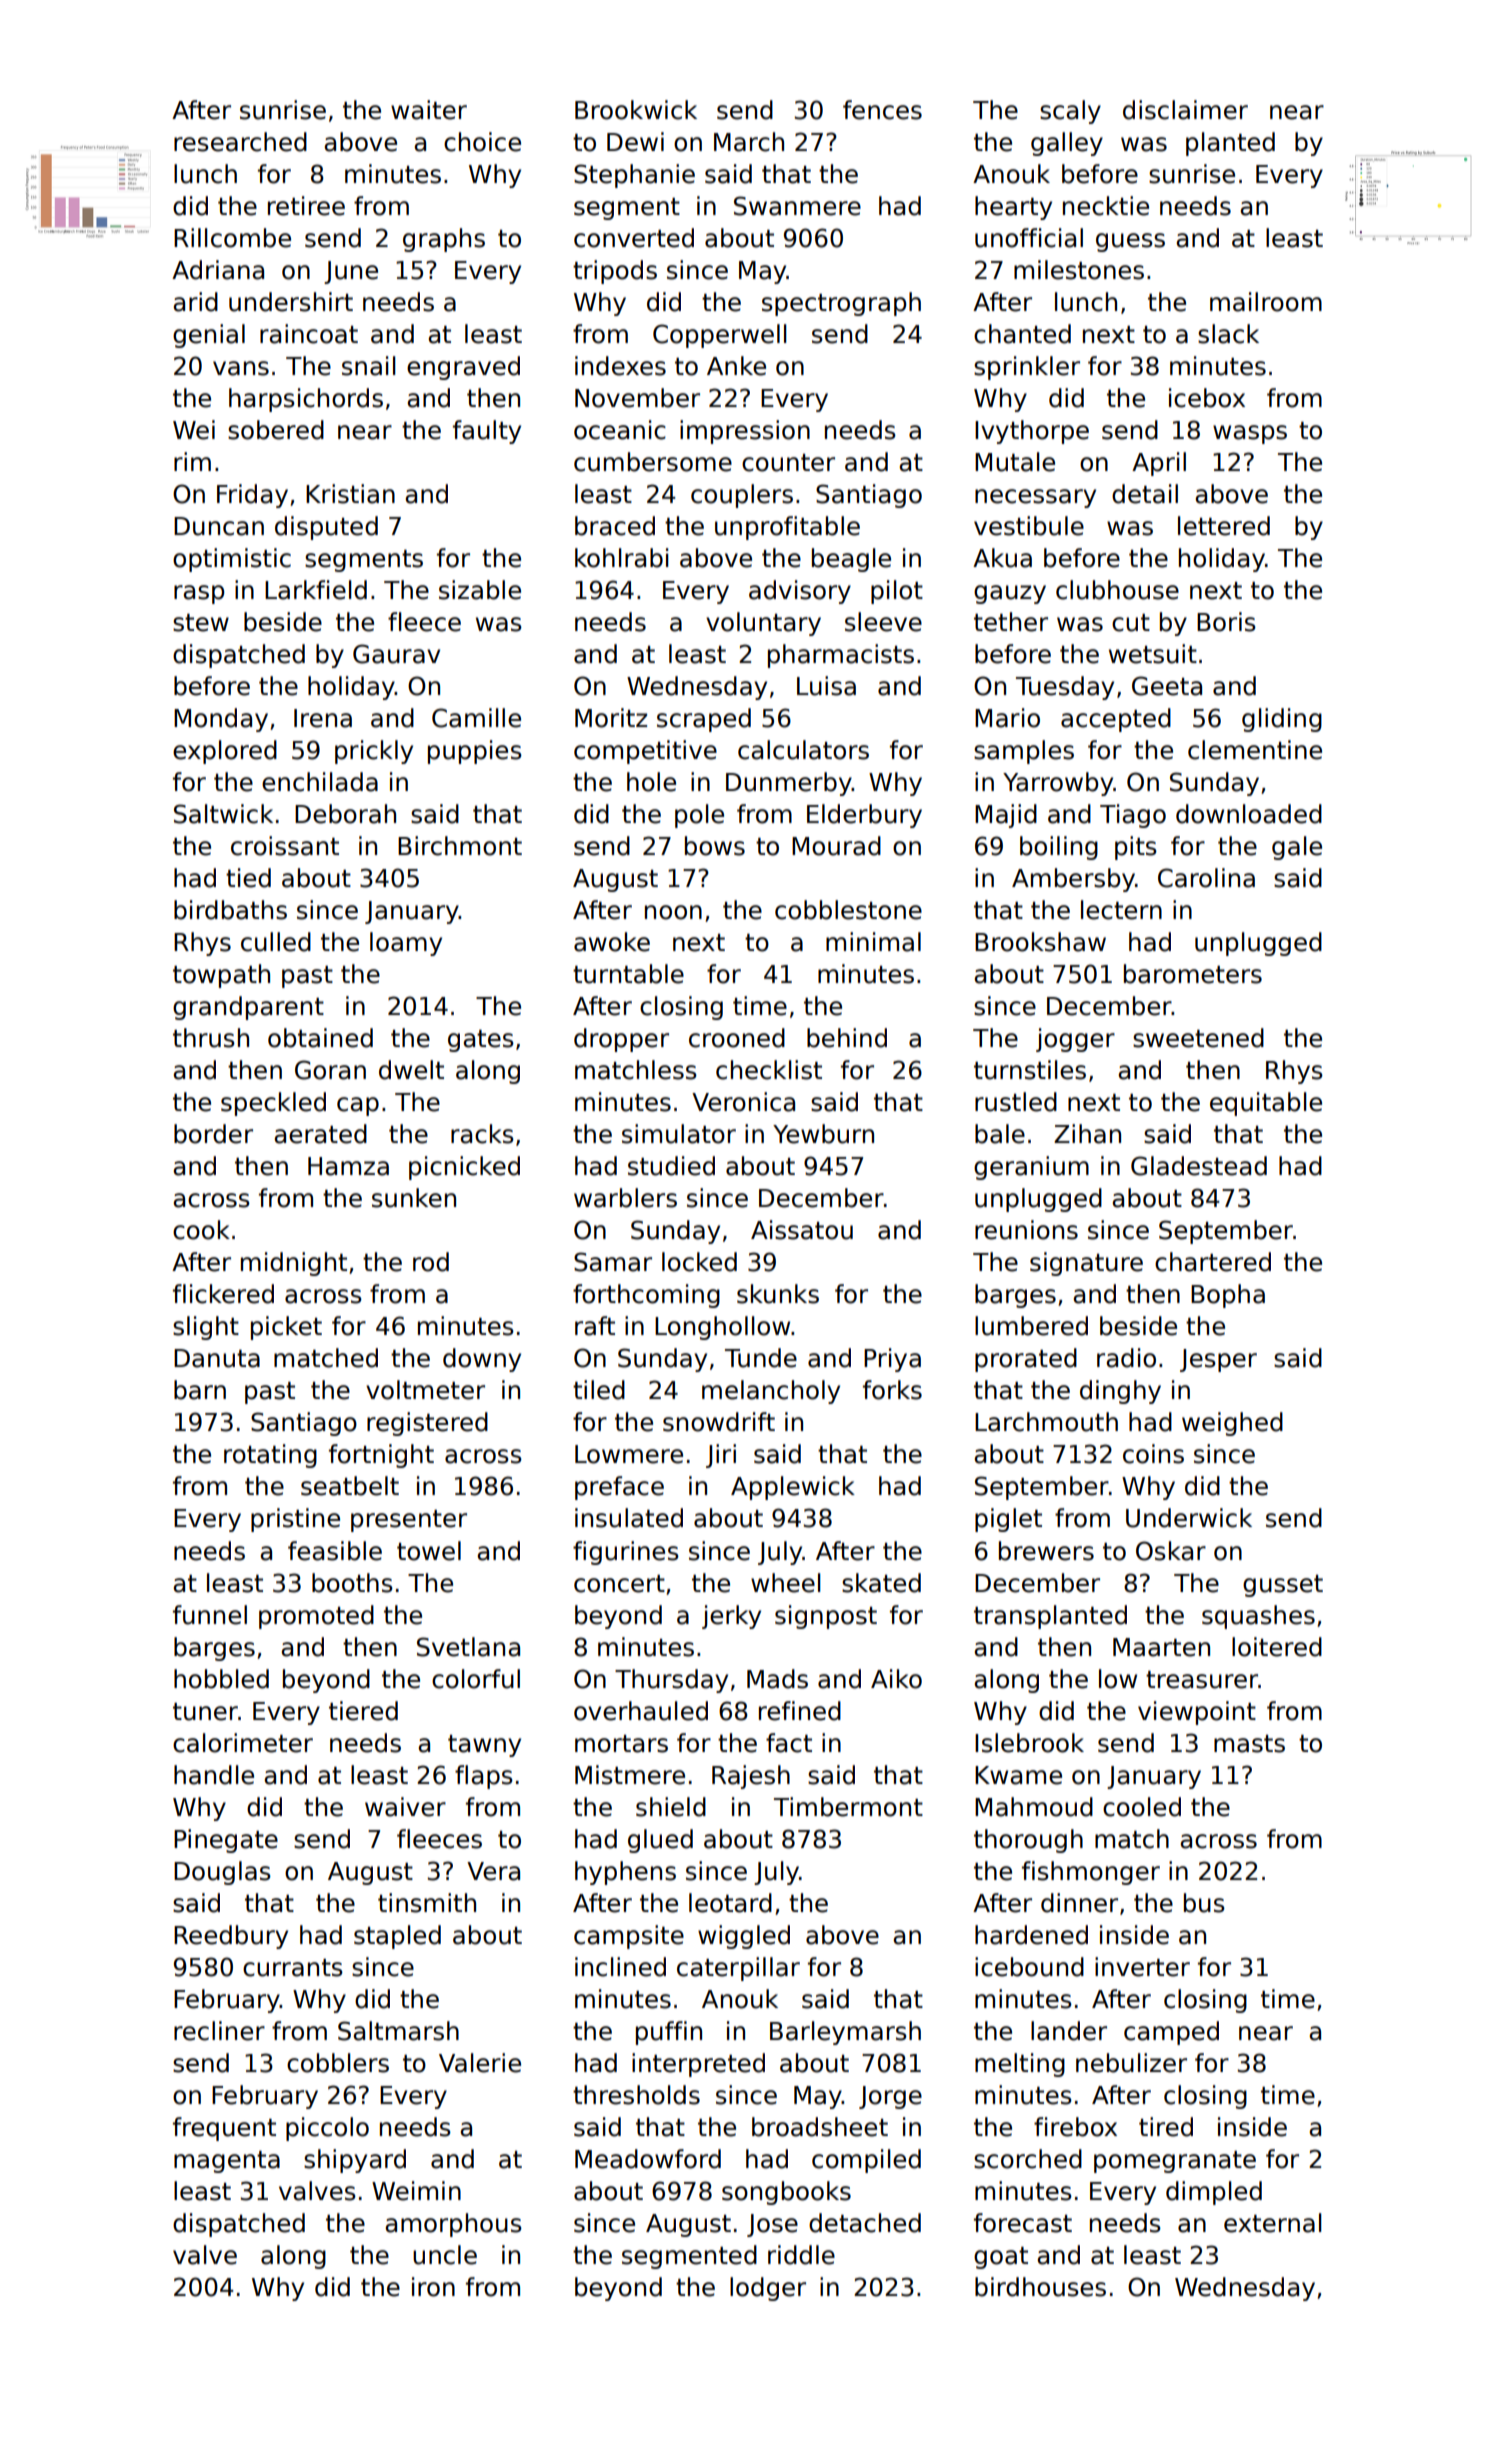 This screenshot has width=1496, height=2464. What do you see at coordinates (1040, 2287) in the screenshot?
I see `birdhouses` at bounding box center [1040, 2287].
